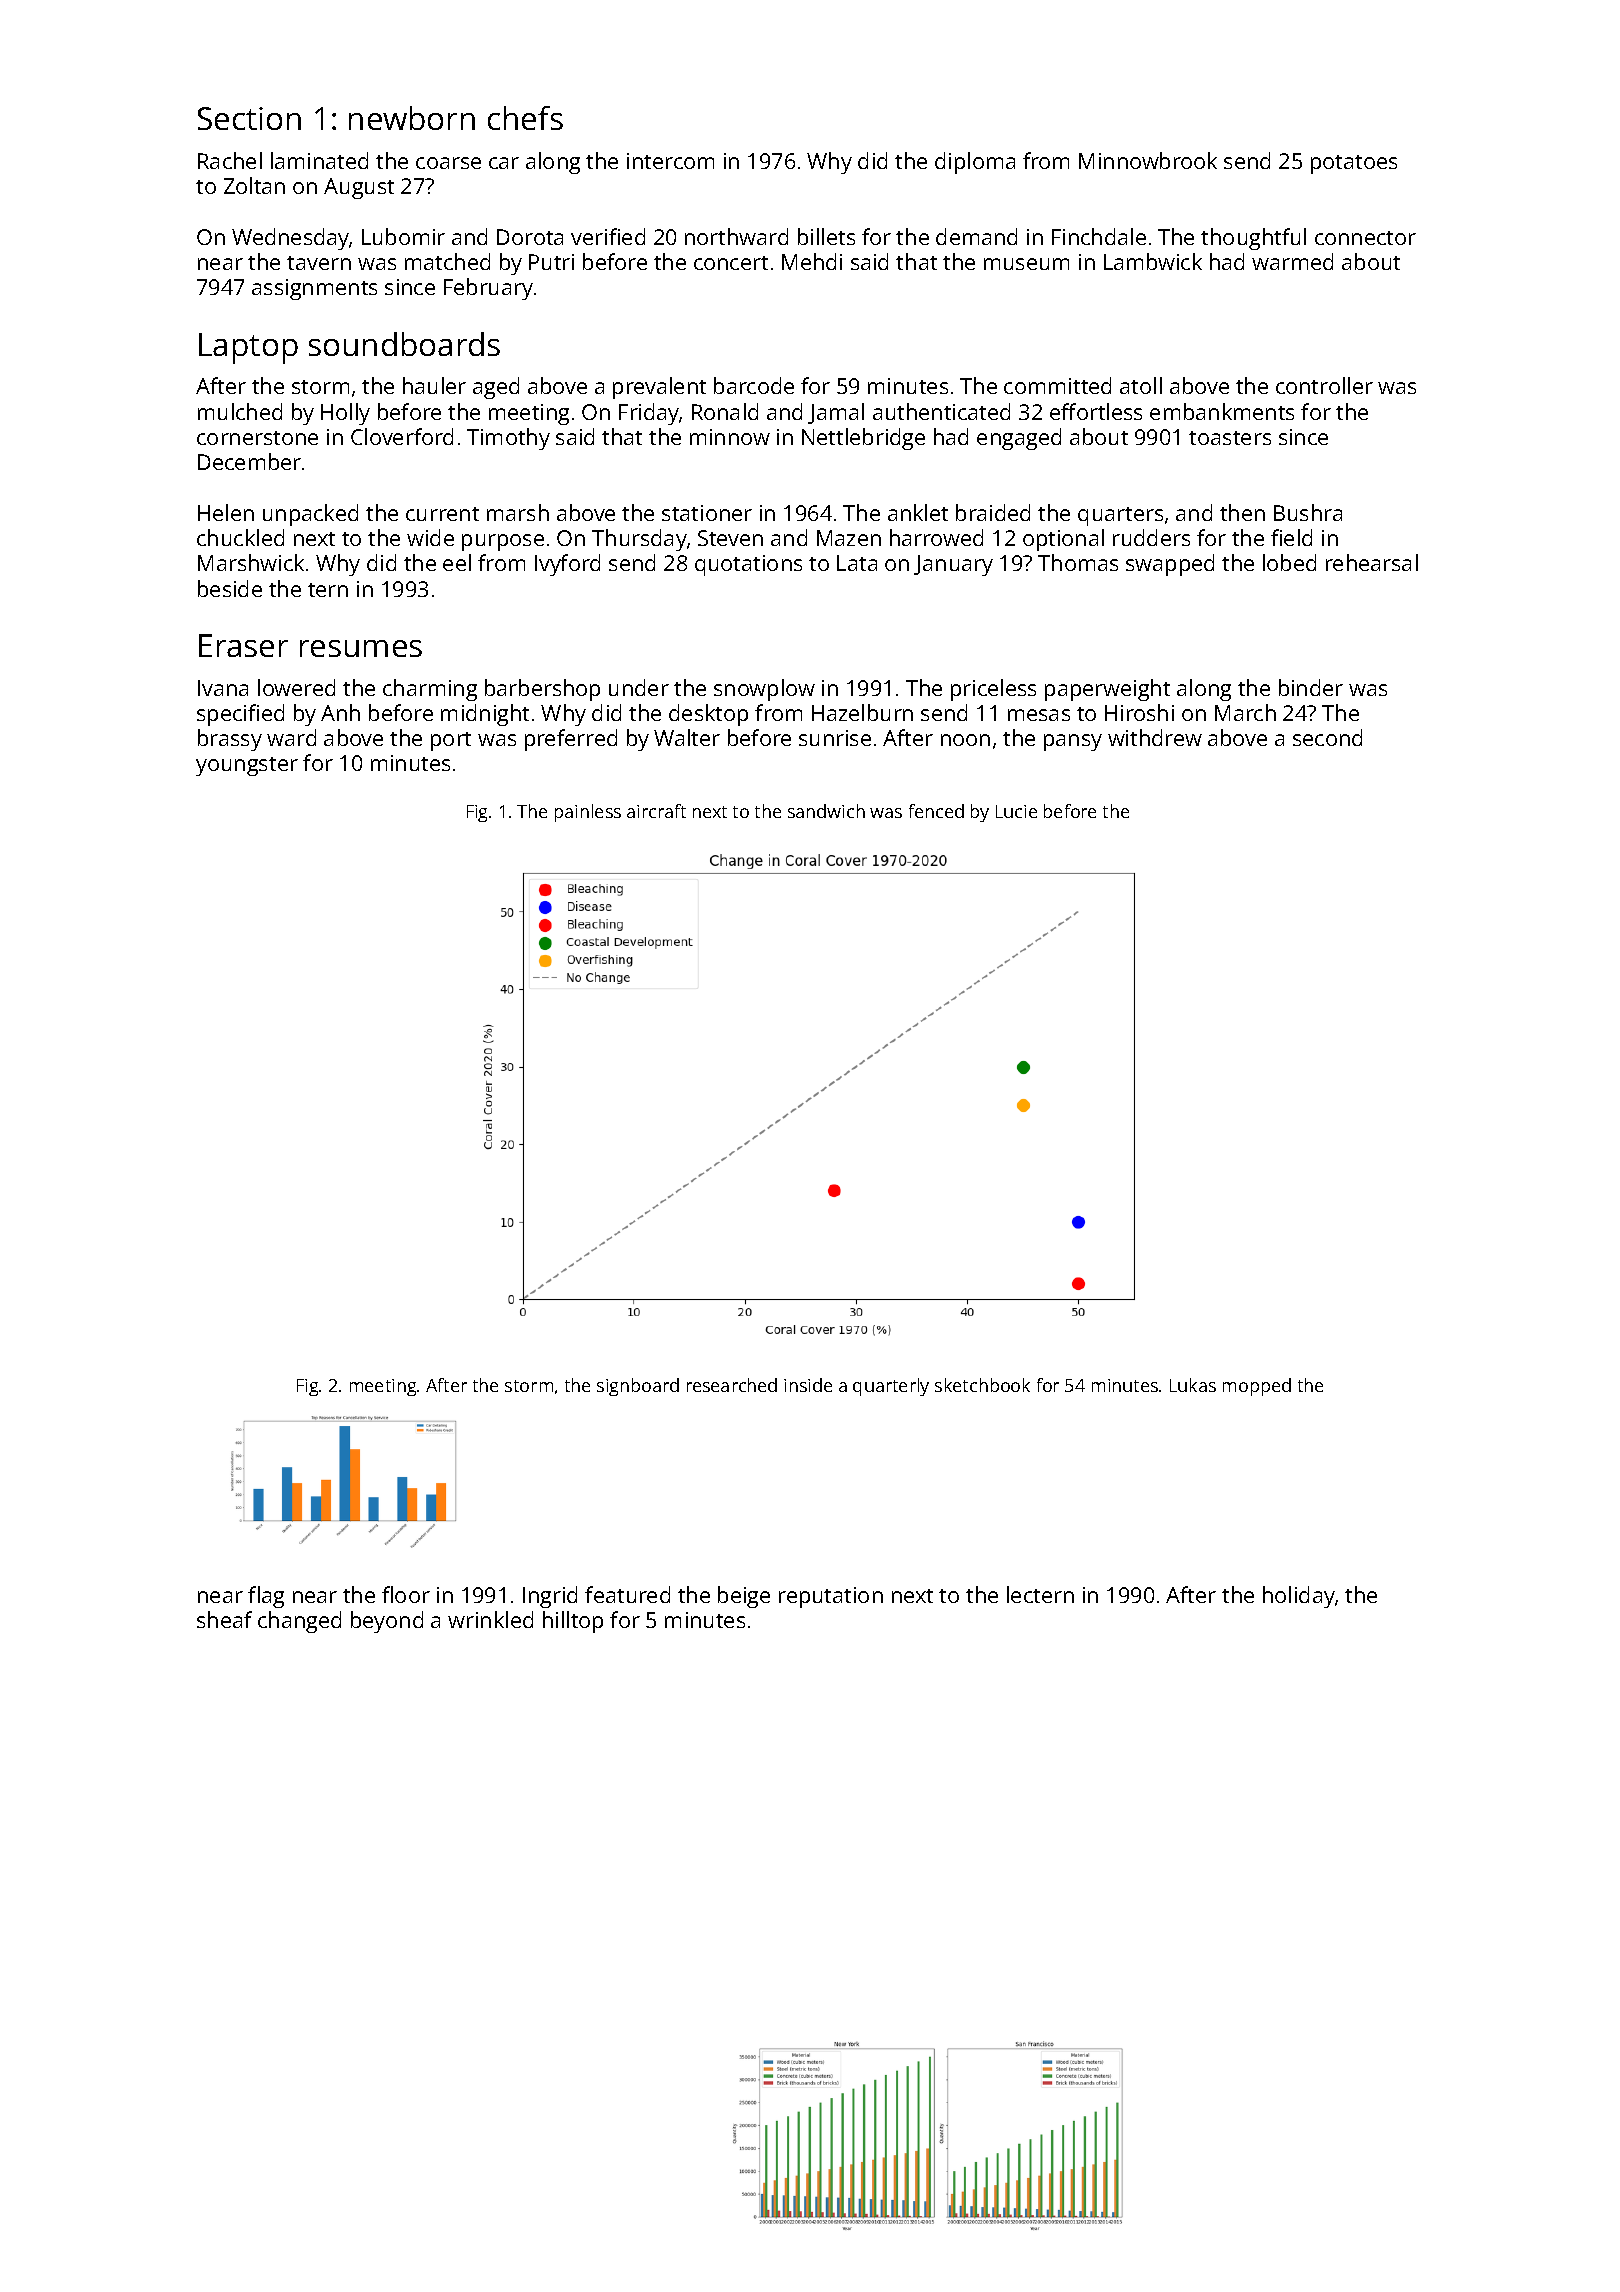  I want to click on under, so click(639, 687).
